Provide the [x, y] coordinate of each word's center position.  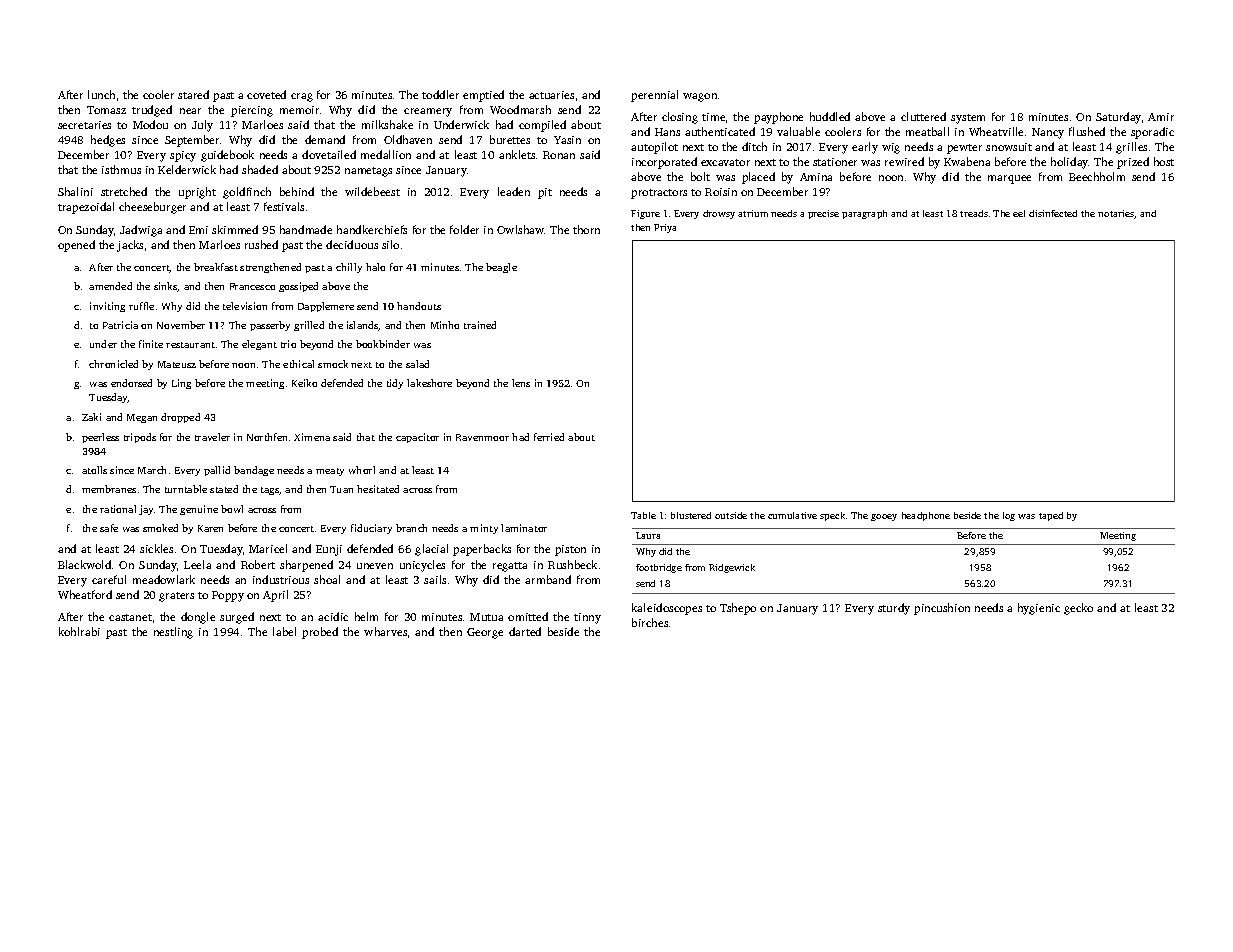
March [152, 470]
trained [480, 325]
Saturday [1118, 118]
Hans [667, 132]
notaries [1116, 214]
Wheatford [85, 594]
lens [521, 383]
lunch [101, 94]
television [245, 306]
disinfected [1053, 213]
